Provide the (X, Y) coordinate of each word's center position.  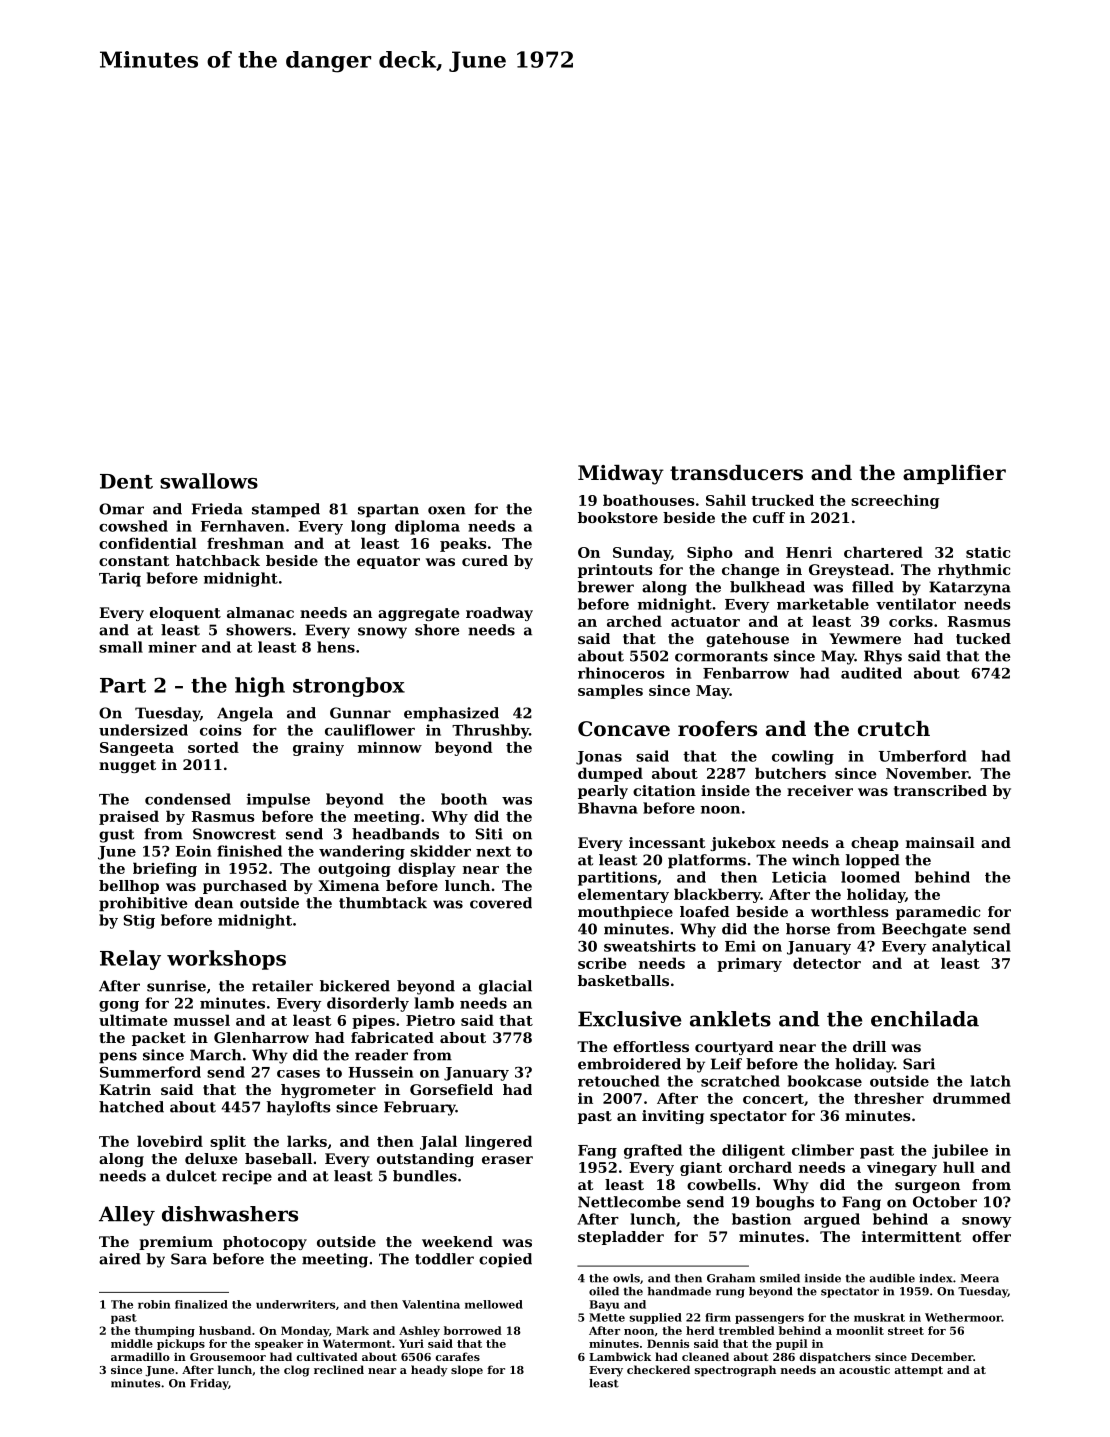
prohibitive (143, 904)
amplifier (954, 474)
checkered (658, 1369)
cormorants (721, 656)
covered (501, 903)
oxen (447, 510)
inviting (673, 1117)
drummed (972, 1098)
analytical (971, 947)
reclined (339, 1369)
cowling (803, 757)
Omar (121, 509)
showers (258, 630)
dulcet (191, 1176)
